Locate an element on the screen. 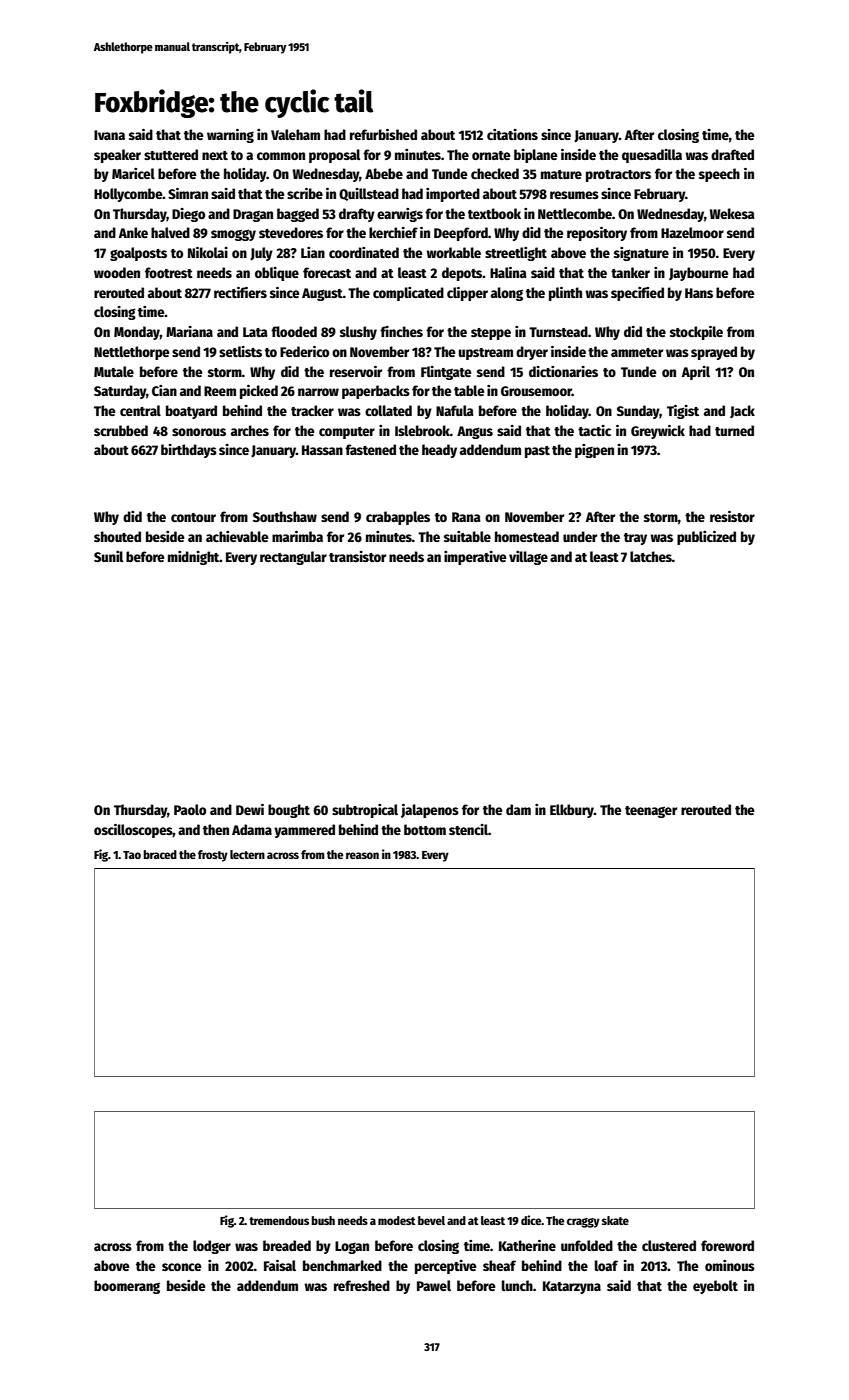  Wekesa is located at coordinates (732, 213).
